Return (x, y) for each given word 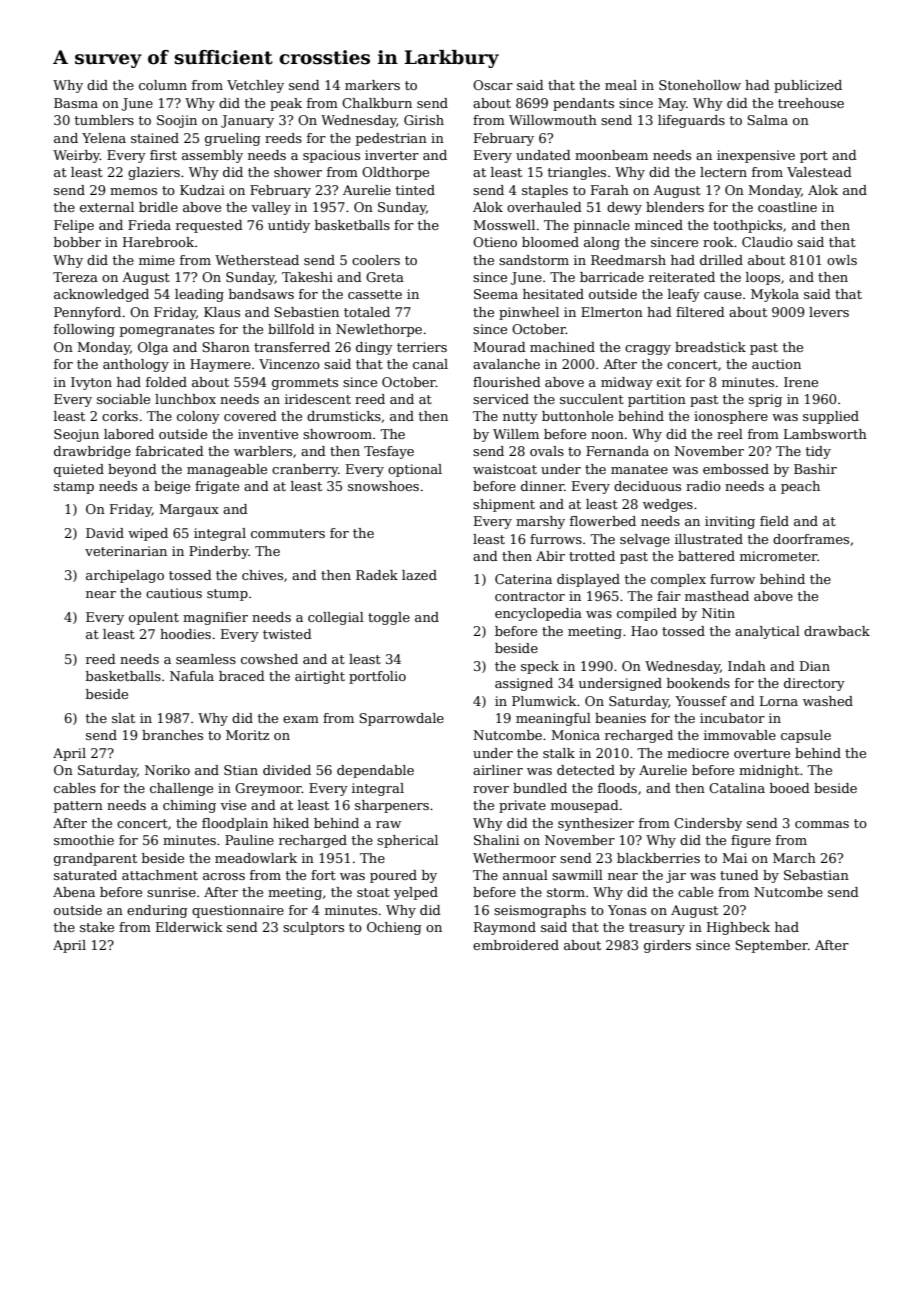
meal (621, 85)
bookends (698, 683)
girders (667, 946)
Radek (377, 575)
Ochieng (394, 928)
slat (123, 718)
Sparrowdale (401, 719)
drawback (837, 631)
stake (97, 927)
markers (372, 85)
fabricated (170, 451)
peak (286, 104)
